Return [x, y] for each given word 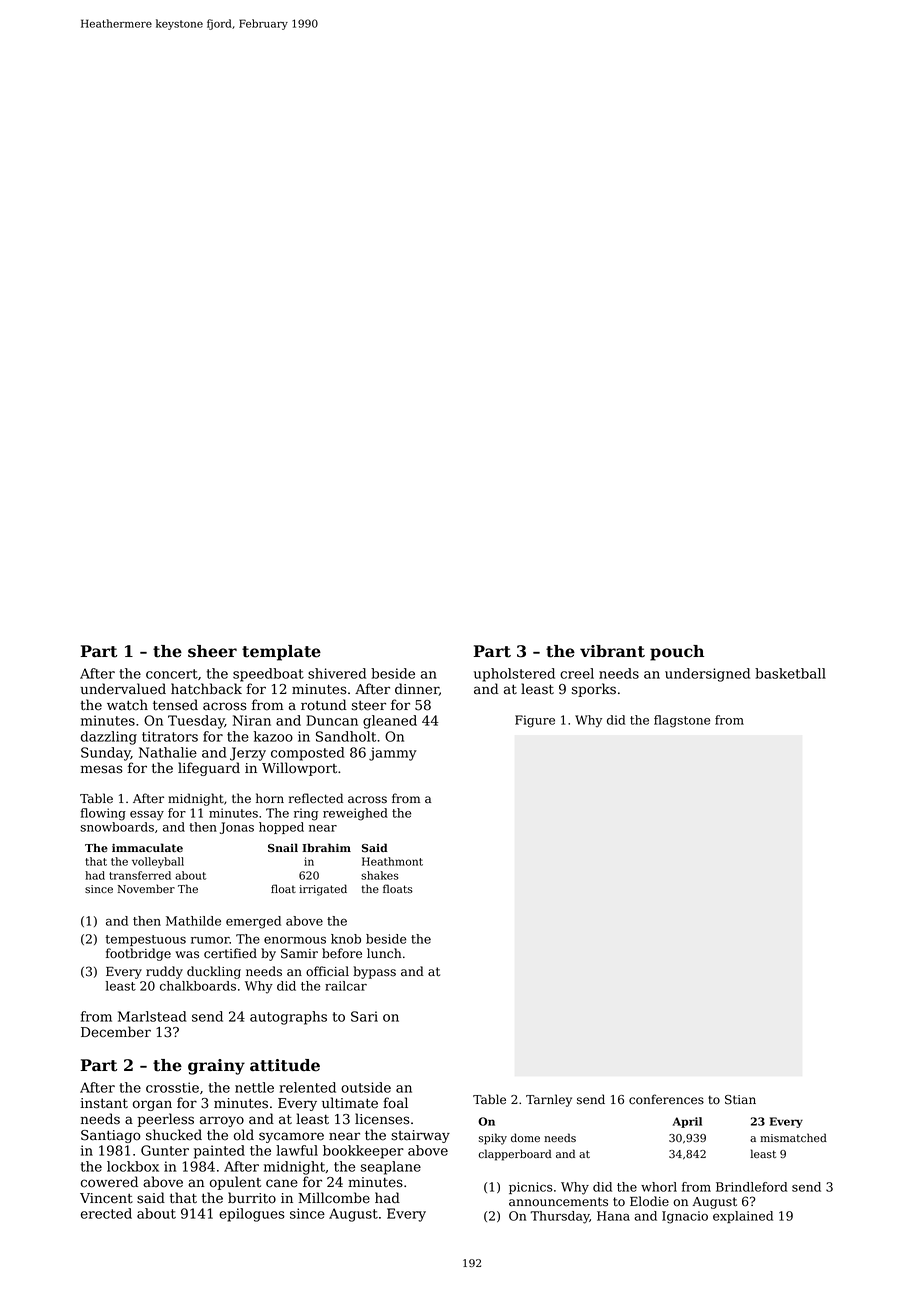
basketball [790, 673]
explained [743, 1217]
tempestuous [146, 940]
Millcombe [334, 1198]
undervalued [123, 689]
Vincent [106, 1198]
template [281, 653]
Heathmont [392, 861]
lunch [384, 953]
